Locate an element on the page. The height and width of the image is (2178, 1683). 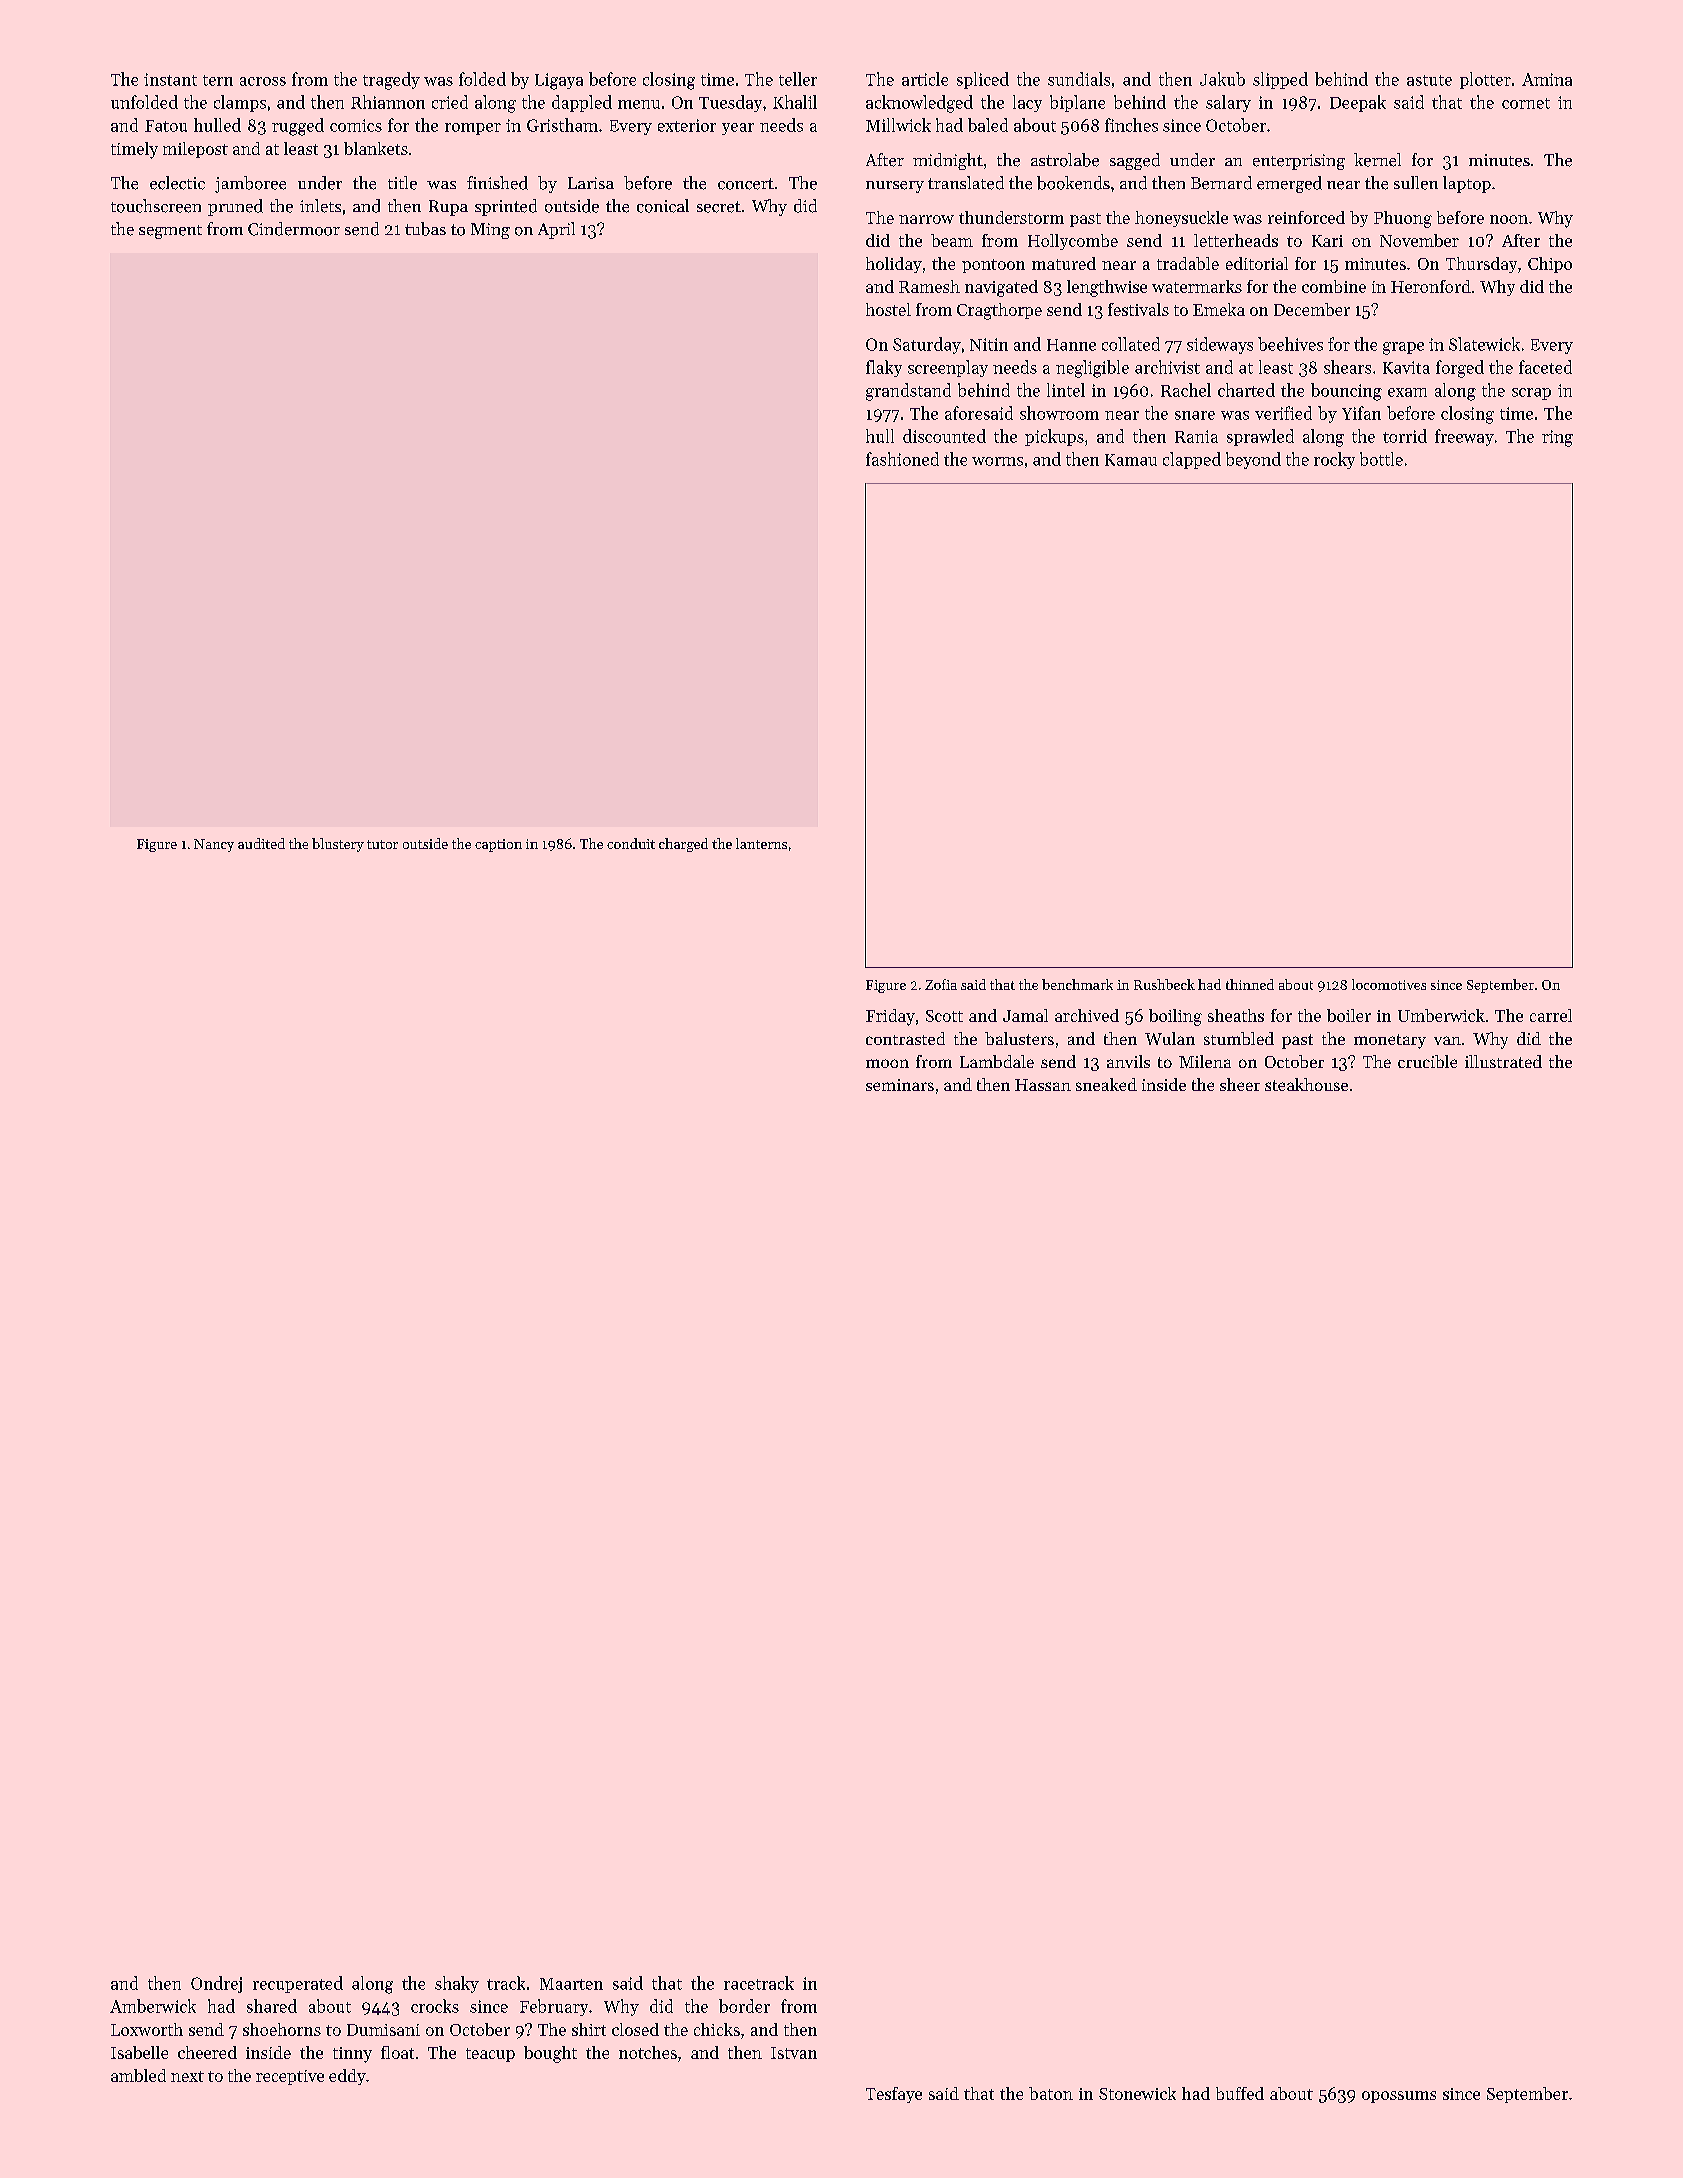
Kavita is located at coordinates (1406, 367).
